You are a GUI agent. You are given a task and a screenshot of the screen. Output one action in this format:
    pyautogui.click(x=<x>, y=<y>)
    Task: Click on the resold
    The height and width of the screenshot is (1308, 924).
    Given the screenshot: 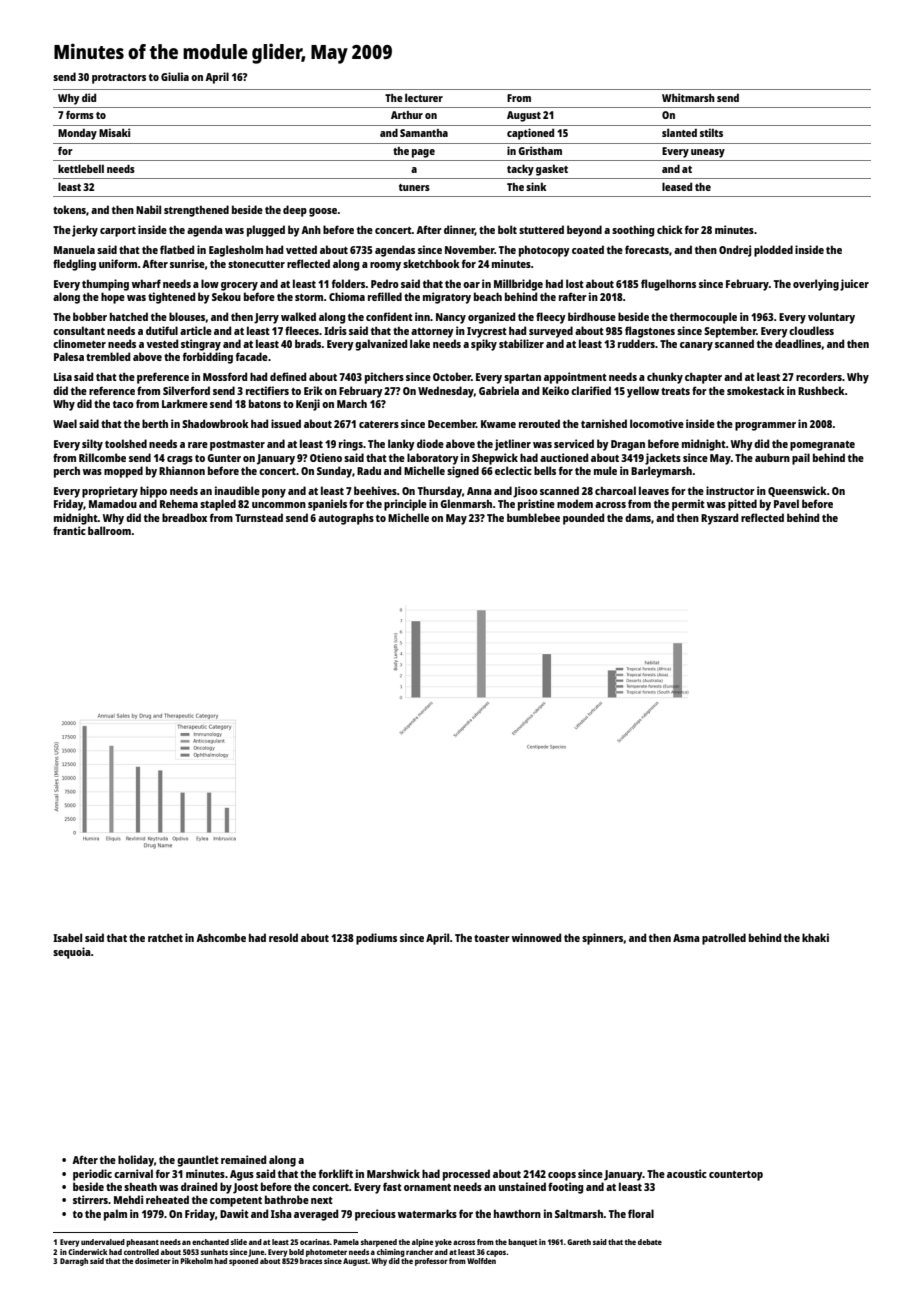 What is the action you would take?
    pyautogui.click(x=283, y=937)
